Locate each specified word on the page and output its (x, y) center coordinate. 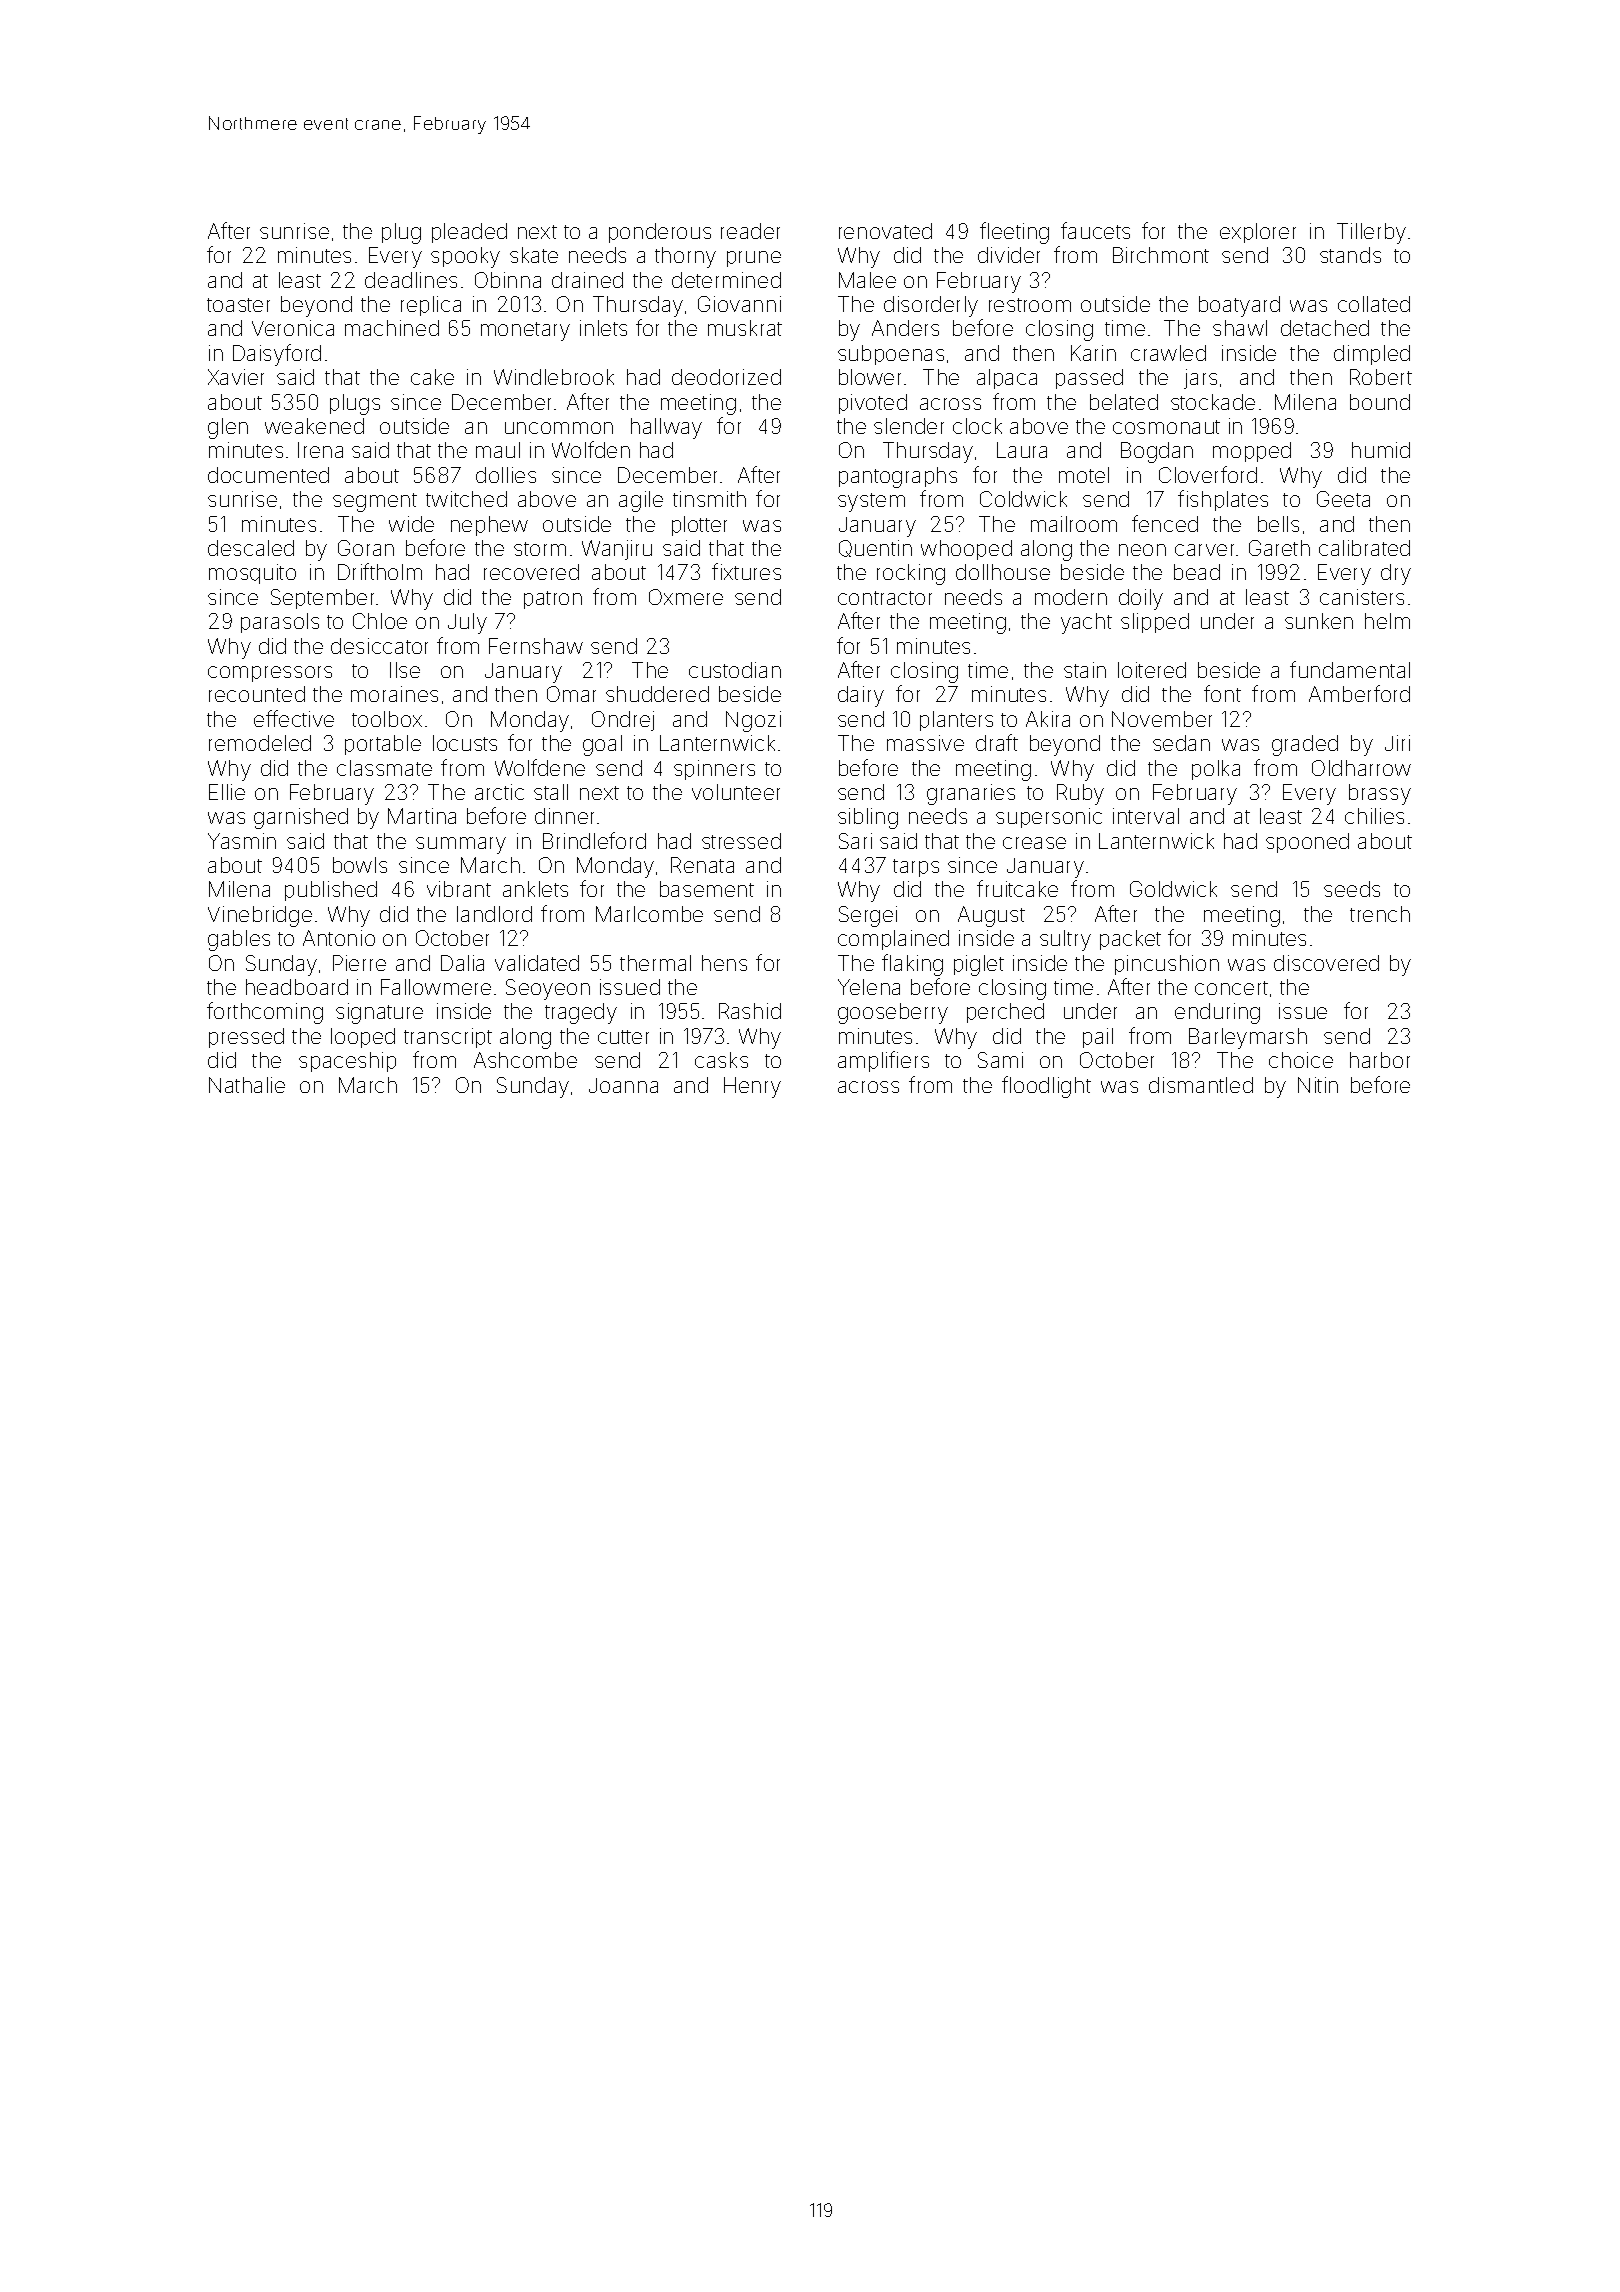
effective (294, 718)
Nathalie (247, 1085)
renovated (885, 231)
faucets (1095, 230)
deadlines (411, 280)
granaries (971, 794)
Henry (752, 1087)
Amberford (1359, 693)
